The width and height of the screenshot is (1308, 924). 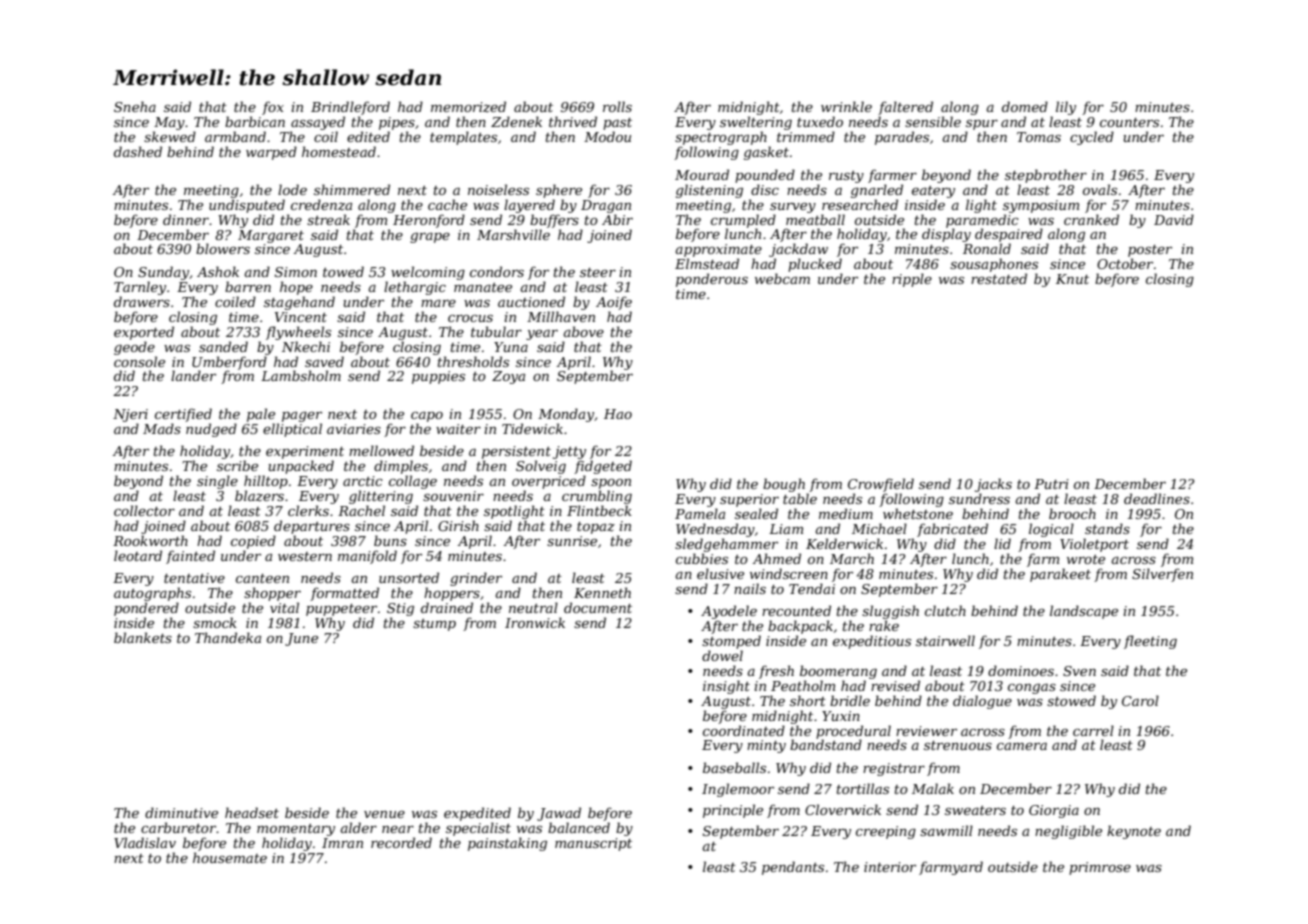 I want to click on housemate, so click(x=230, y=857).
